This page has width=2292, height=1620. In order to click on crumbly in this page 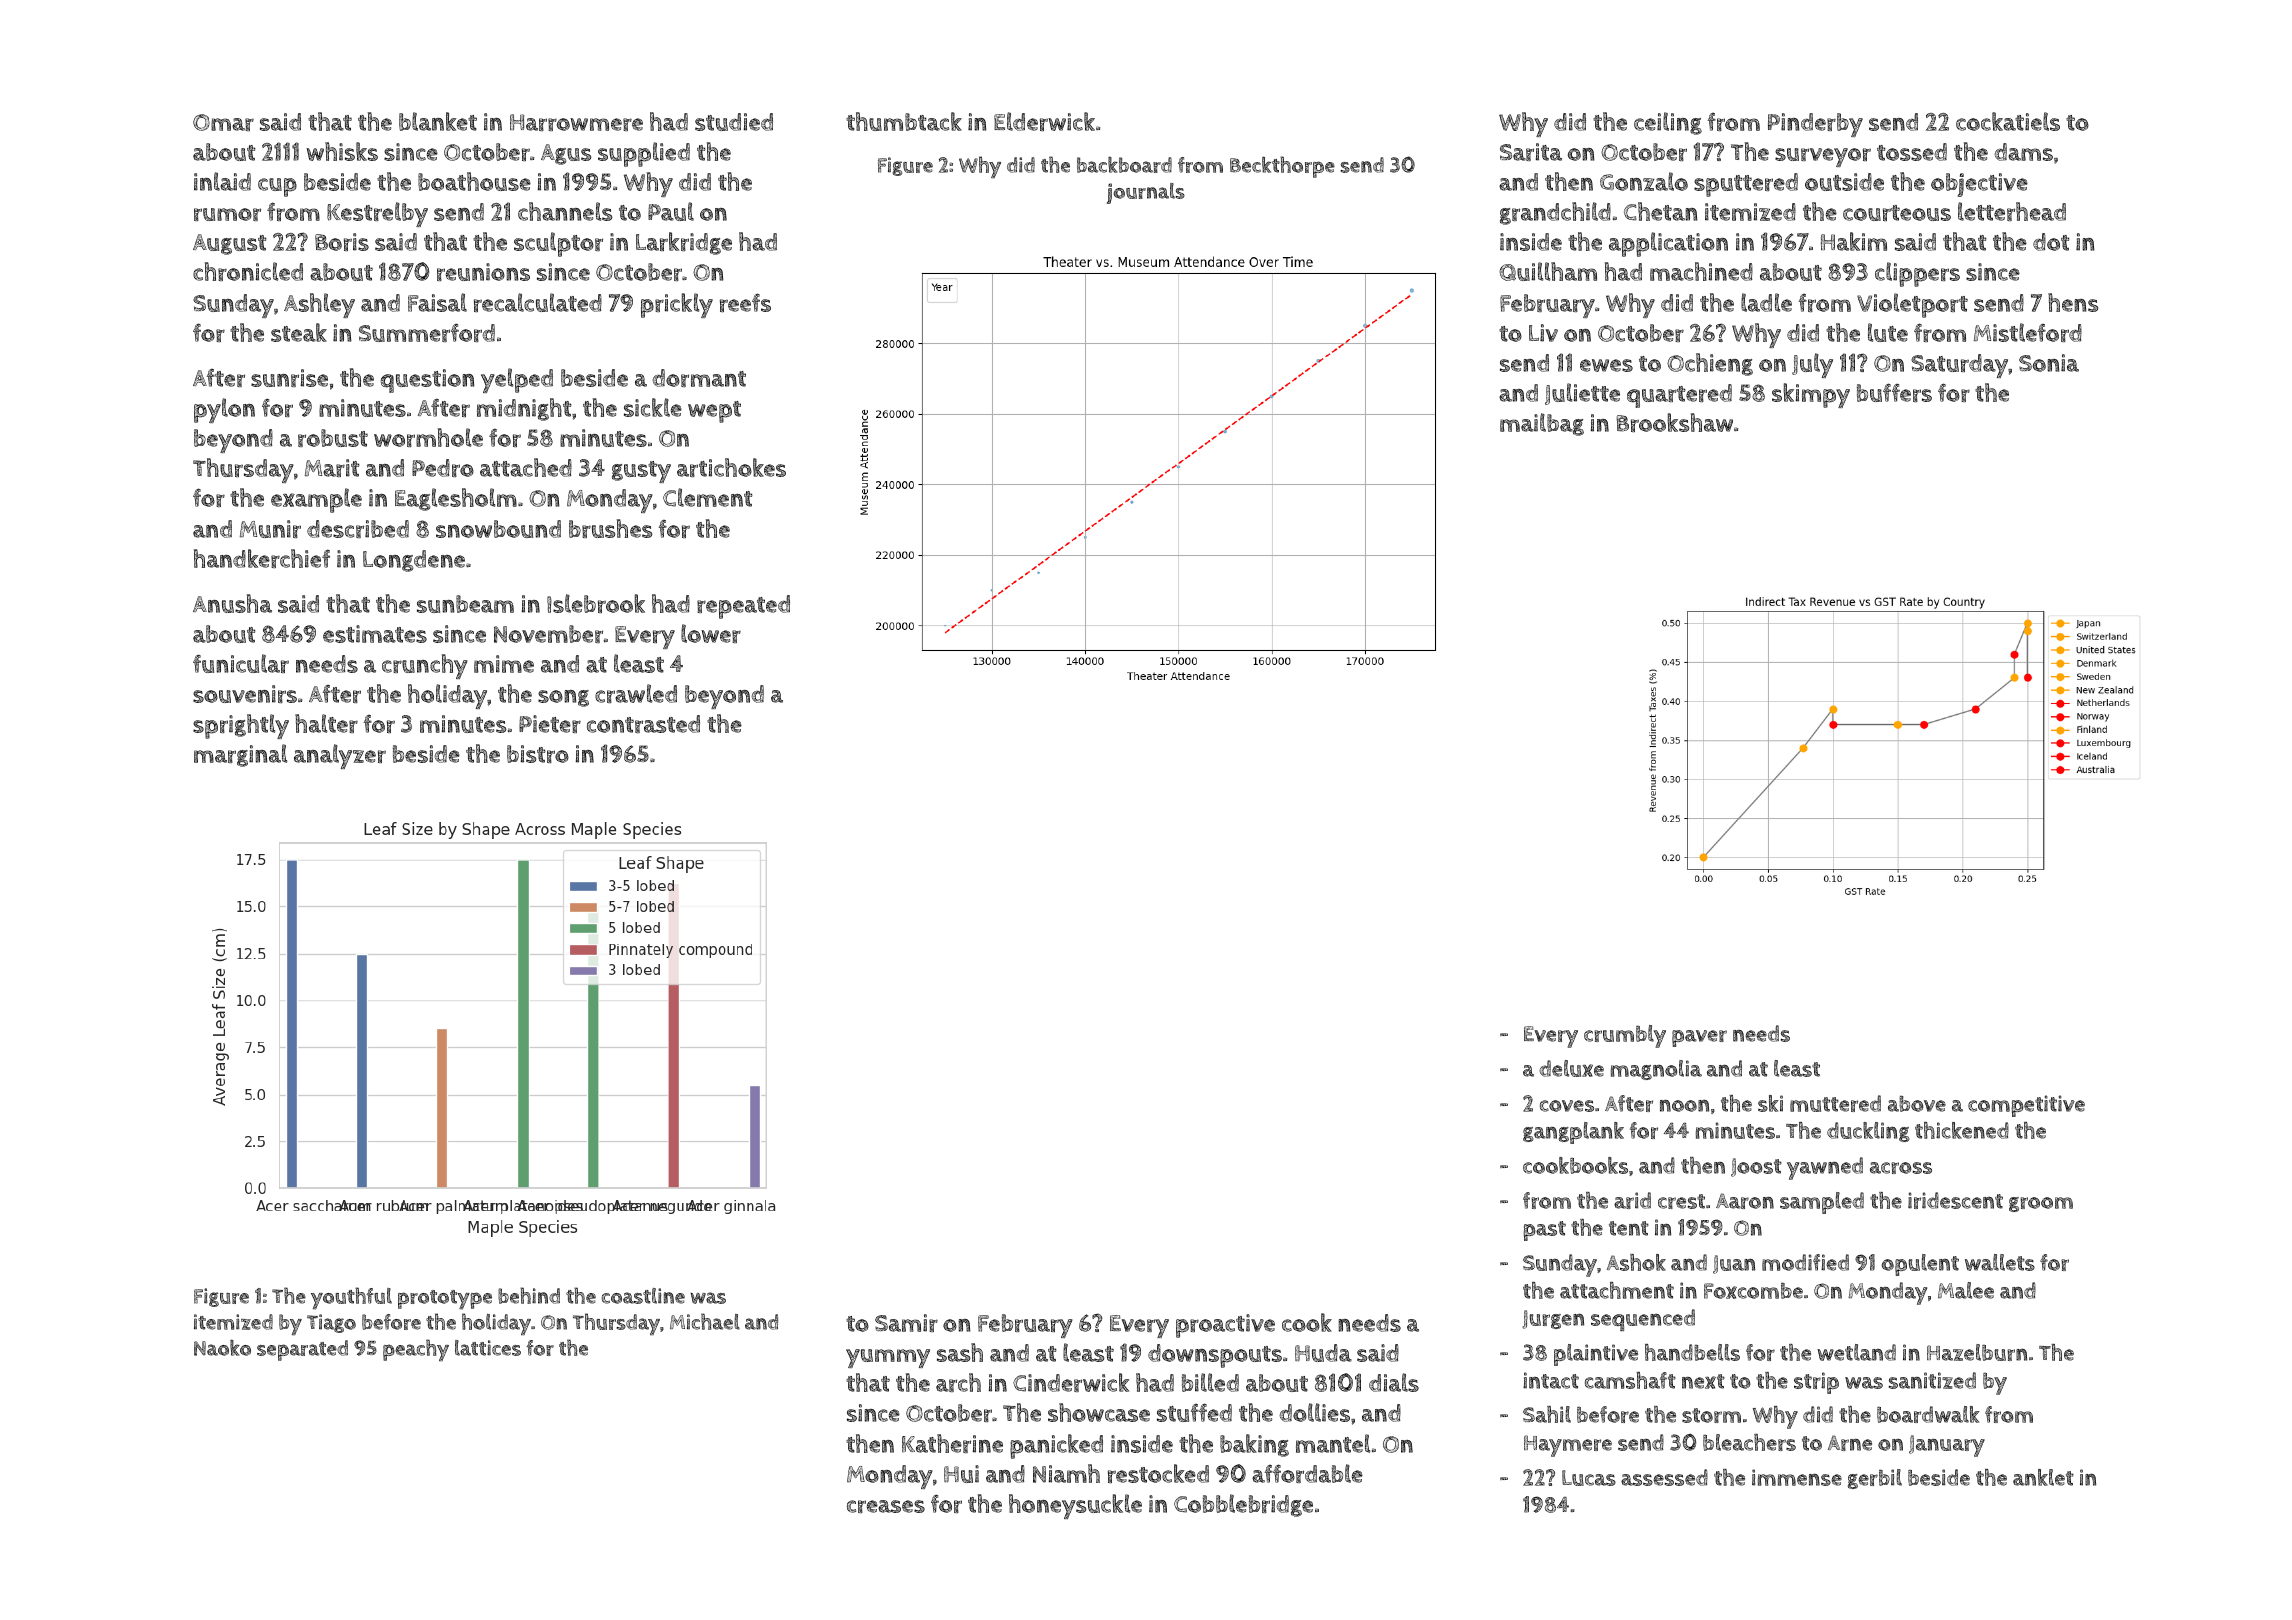, I will do `click(1625, 1036)`.
